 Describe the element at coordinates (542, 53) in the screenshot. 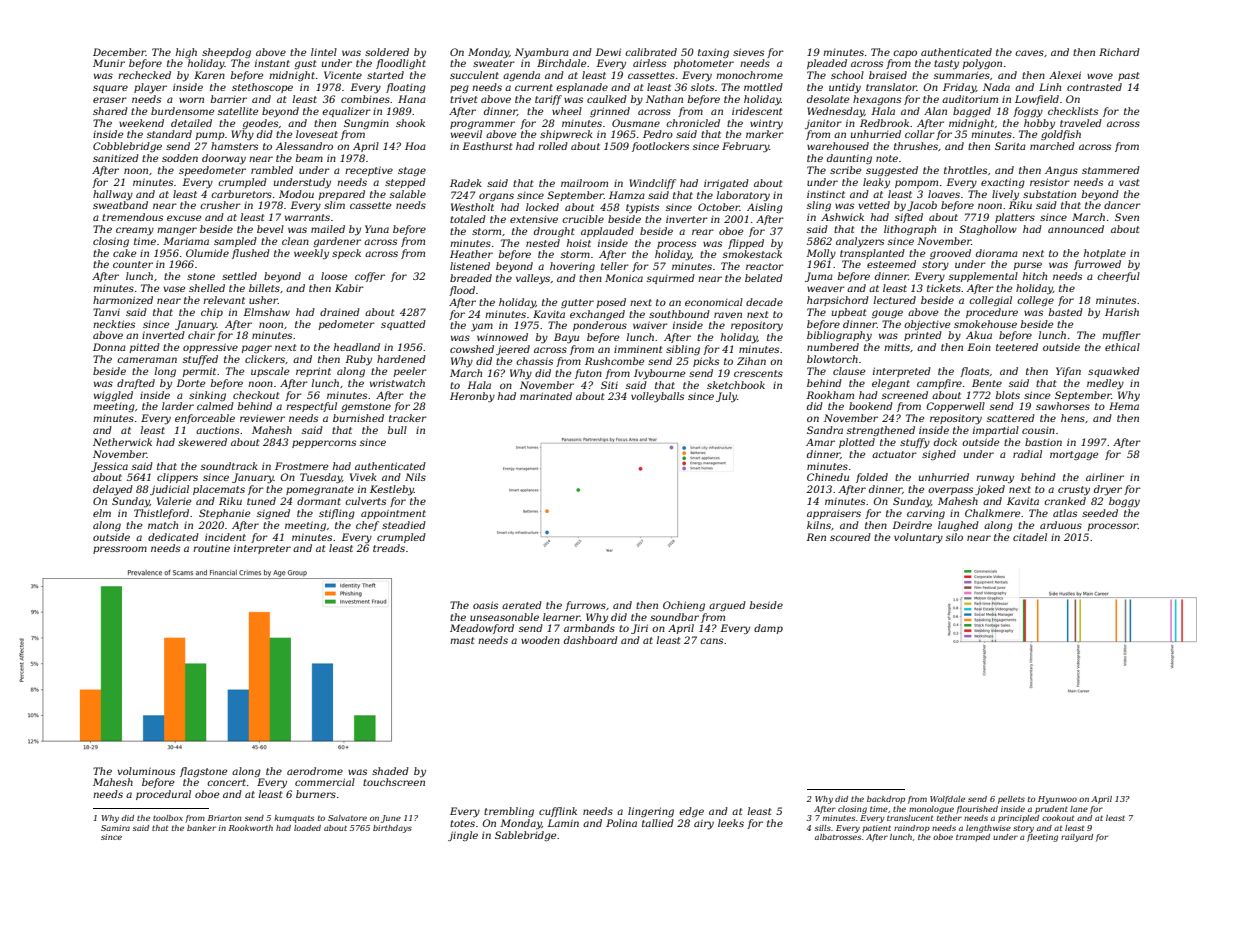

I see `Nyambura` at that location.
